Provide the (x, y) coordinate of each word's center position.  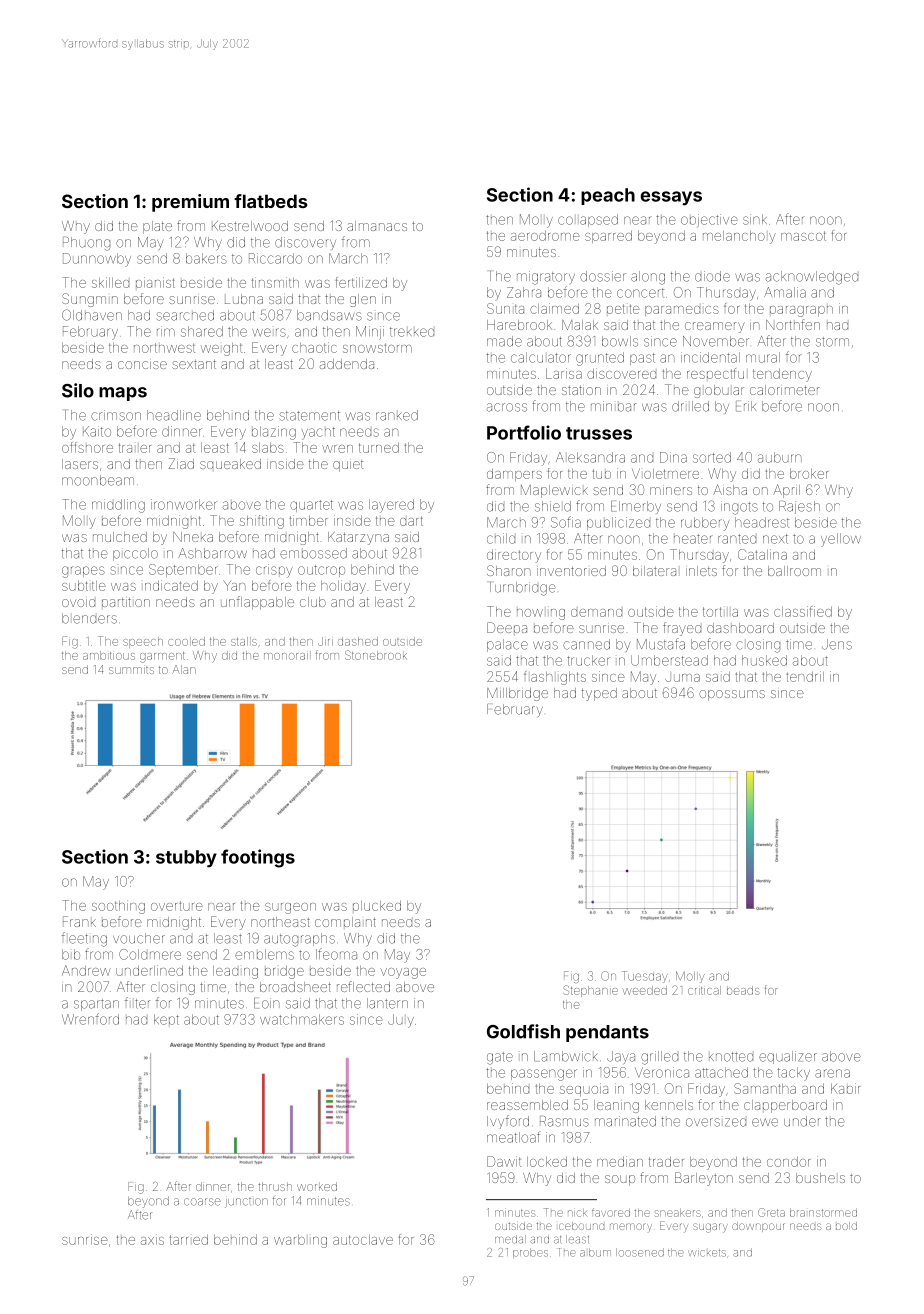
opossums (732, 695)
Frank (79, 921)
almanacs (377, 226)
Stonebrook (376, 655)
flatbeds (270, 201)
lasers (80, 464)
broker (809, 474)
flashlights (555, 678)
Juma (682, 678)
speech (143, 643)
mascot (803, 236)
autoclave (363, 1240)
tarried (189, 1240)
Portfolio (524, 432)
